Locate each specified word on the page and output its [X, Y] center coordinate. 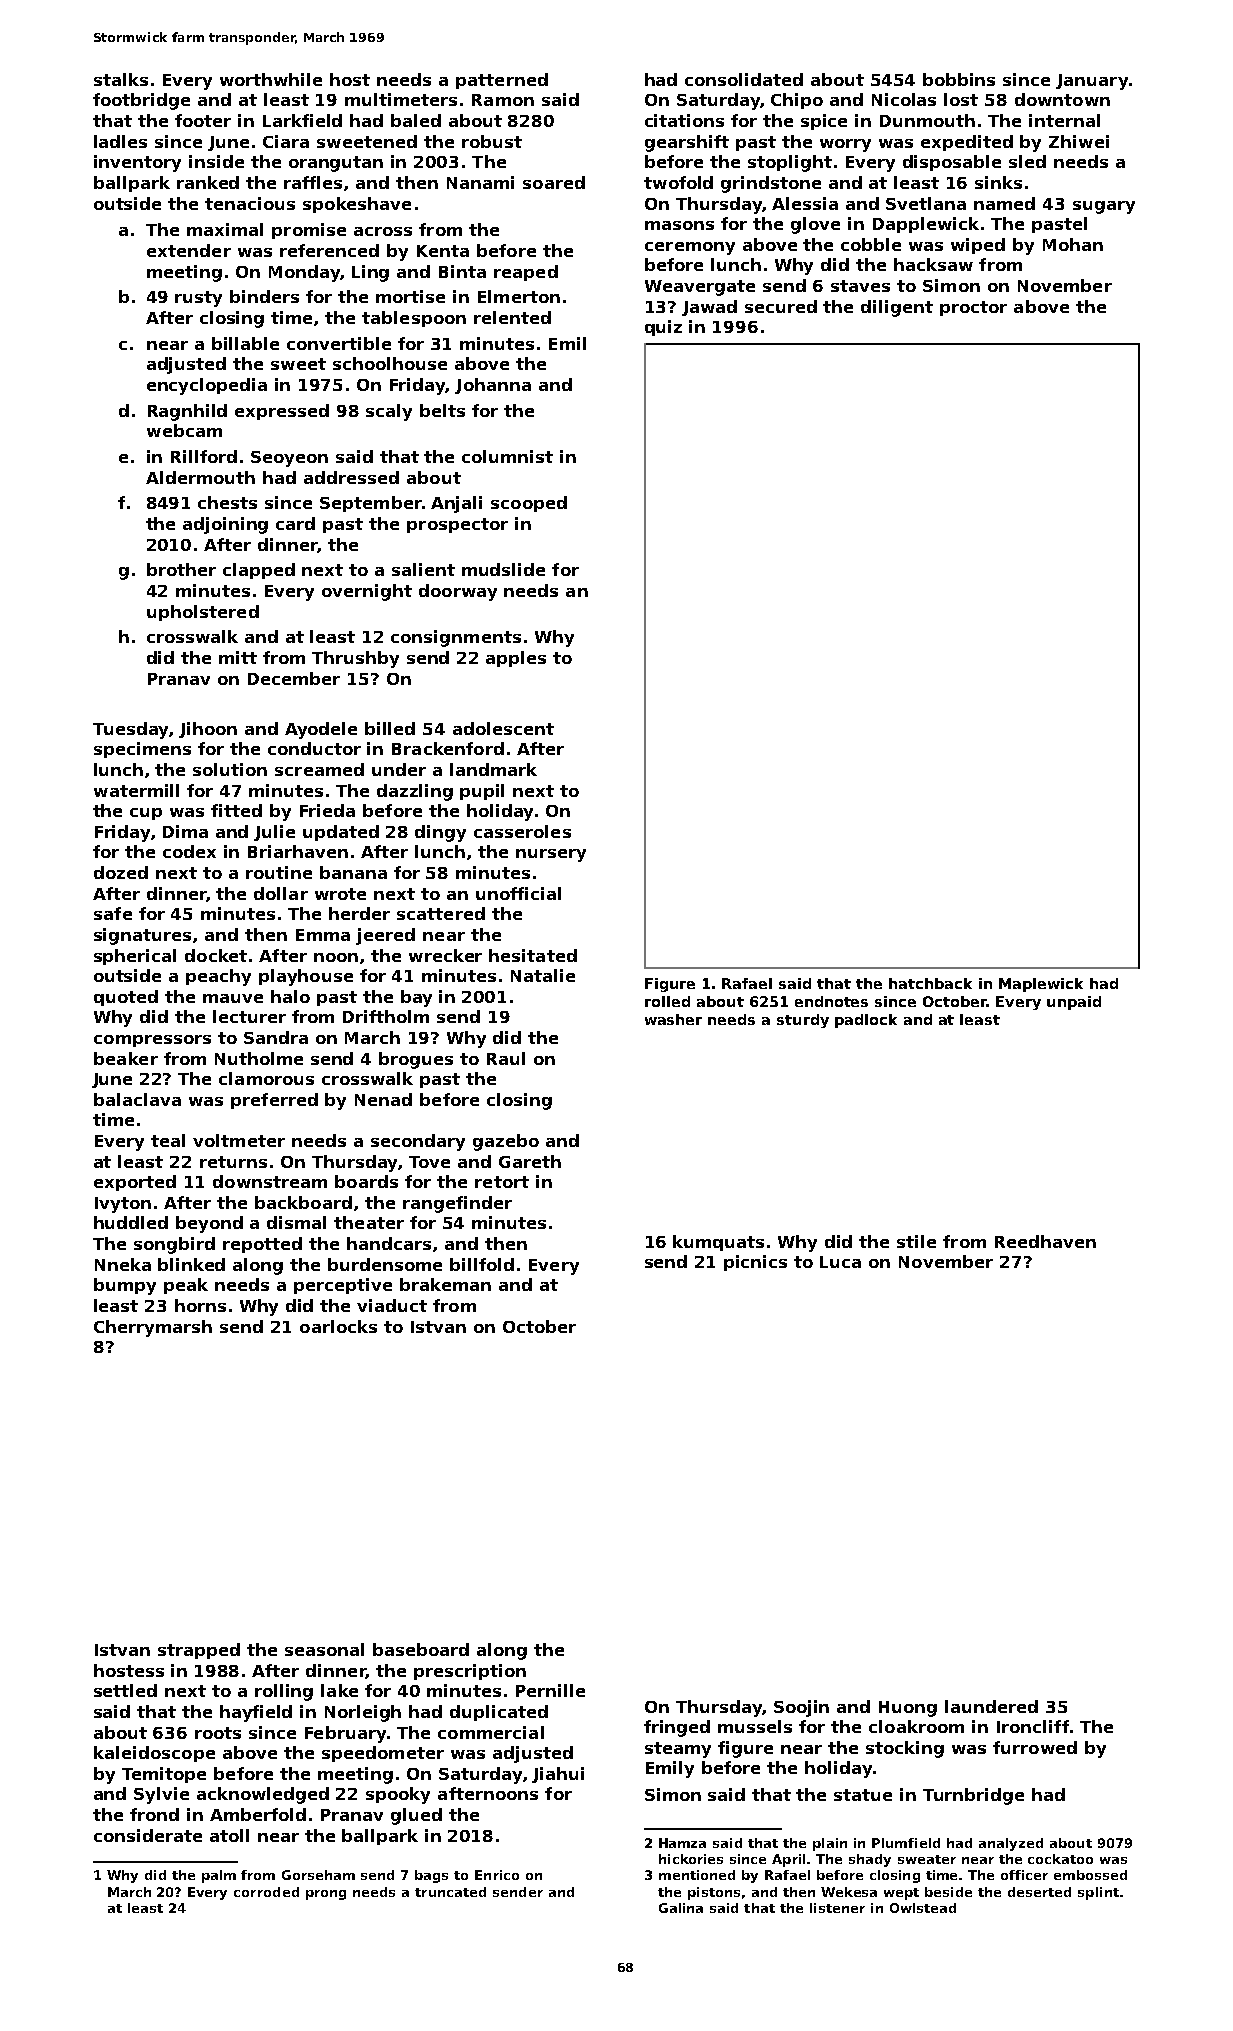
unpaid [1074, 1003]
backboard [303, 1202]
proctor [973, 308]
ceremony [690, 248]
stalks [121, 79]
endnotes [831, 1001]
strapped [199, 1651]
